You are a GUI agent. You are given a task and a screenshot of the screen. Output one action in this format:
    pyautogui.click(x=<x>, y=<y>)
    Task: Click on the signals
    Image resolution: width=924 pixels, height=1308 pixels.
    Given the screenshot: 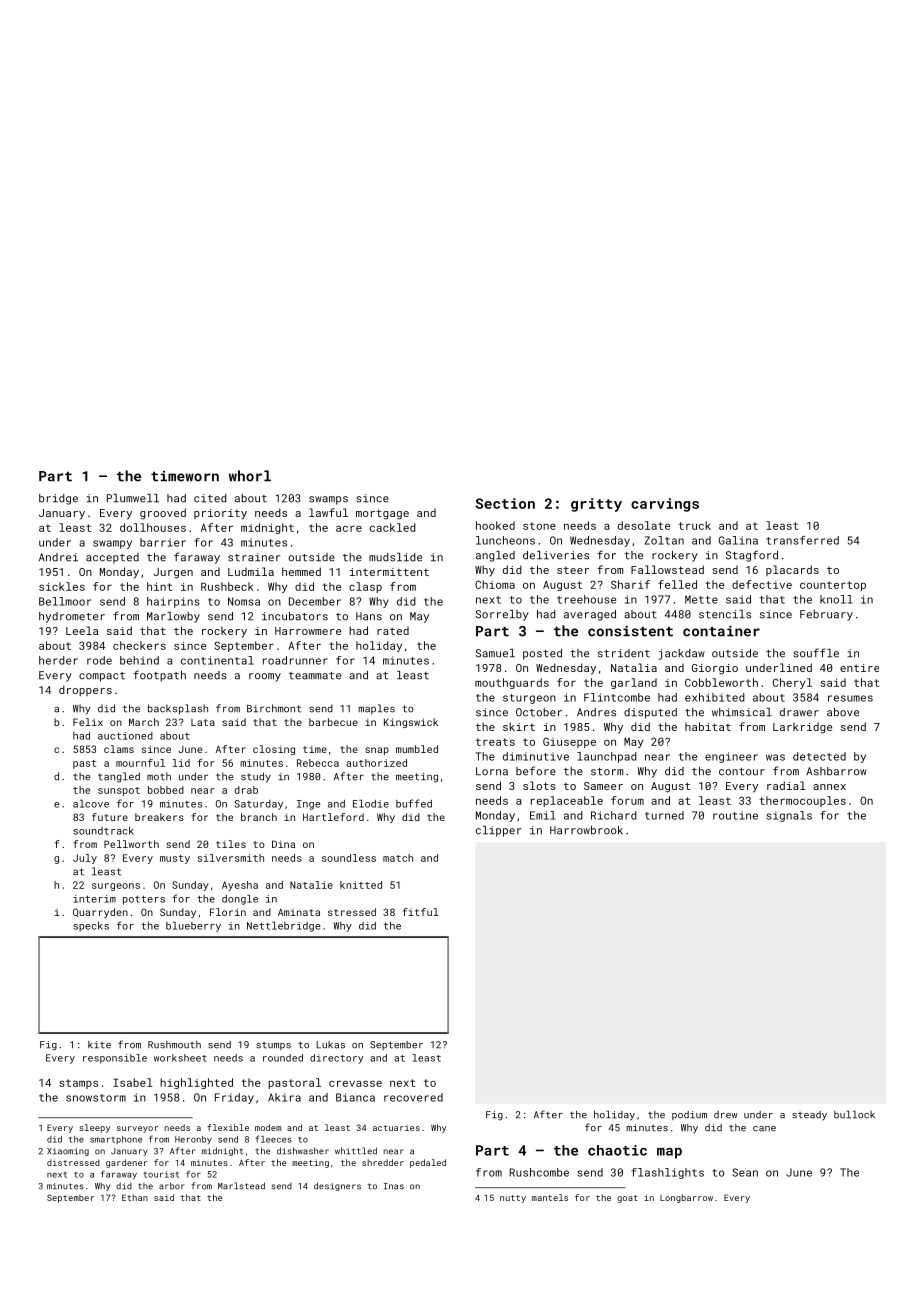 What is the action you would take?
    pyautogui.click(x=789, y=816)
